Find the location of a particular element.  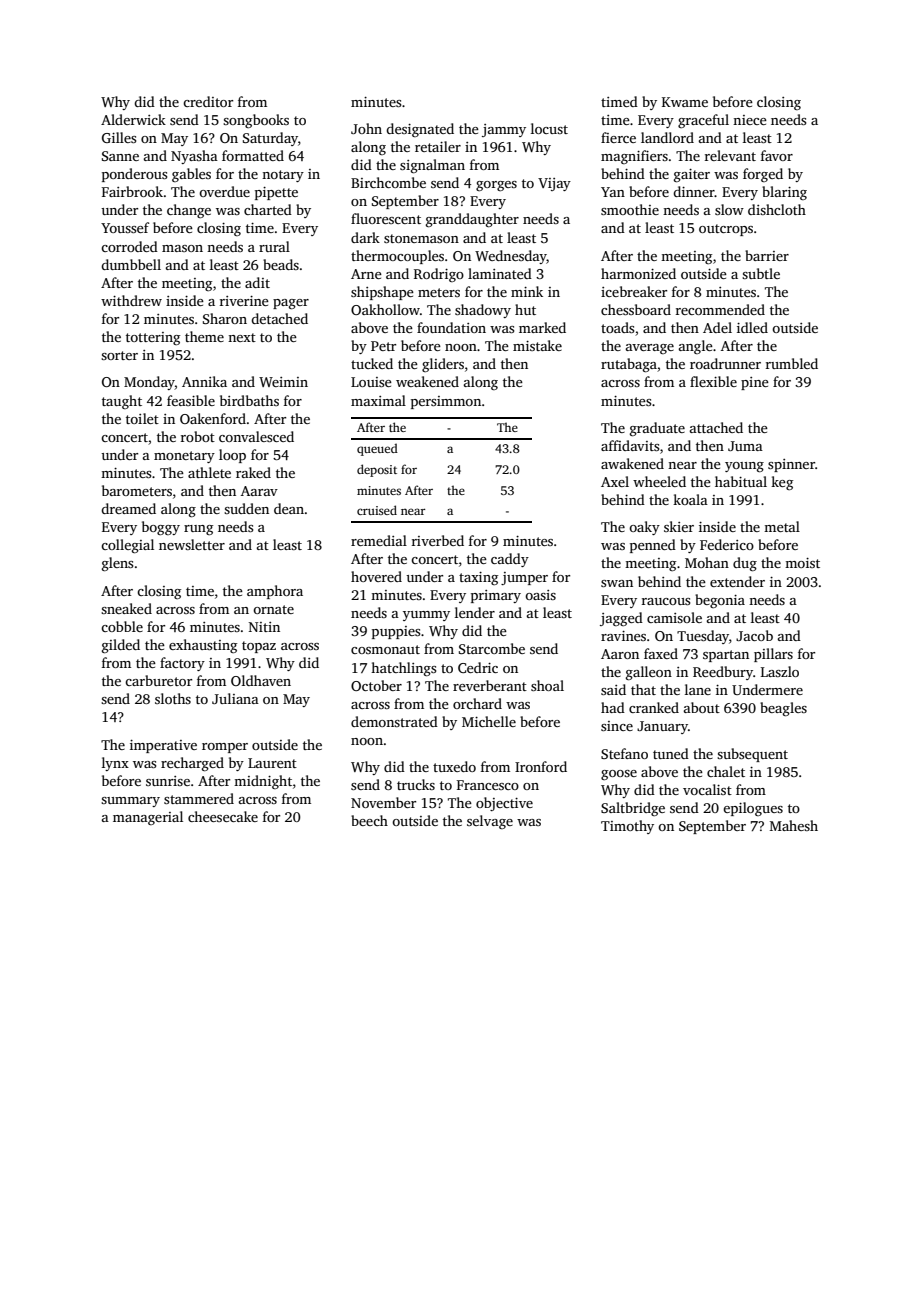

robot is located at coordinates (198, 436).
